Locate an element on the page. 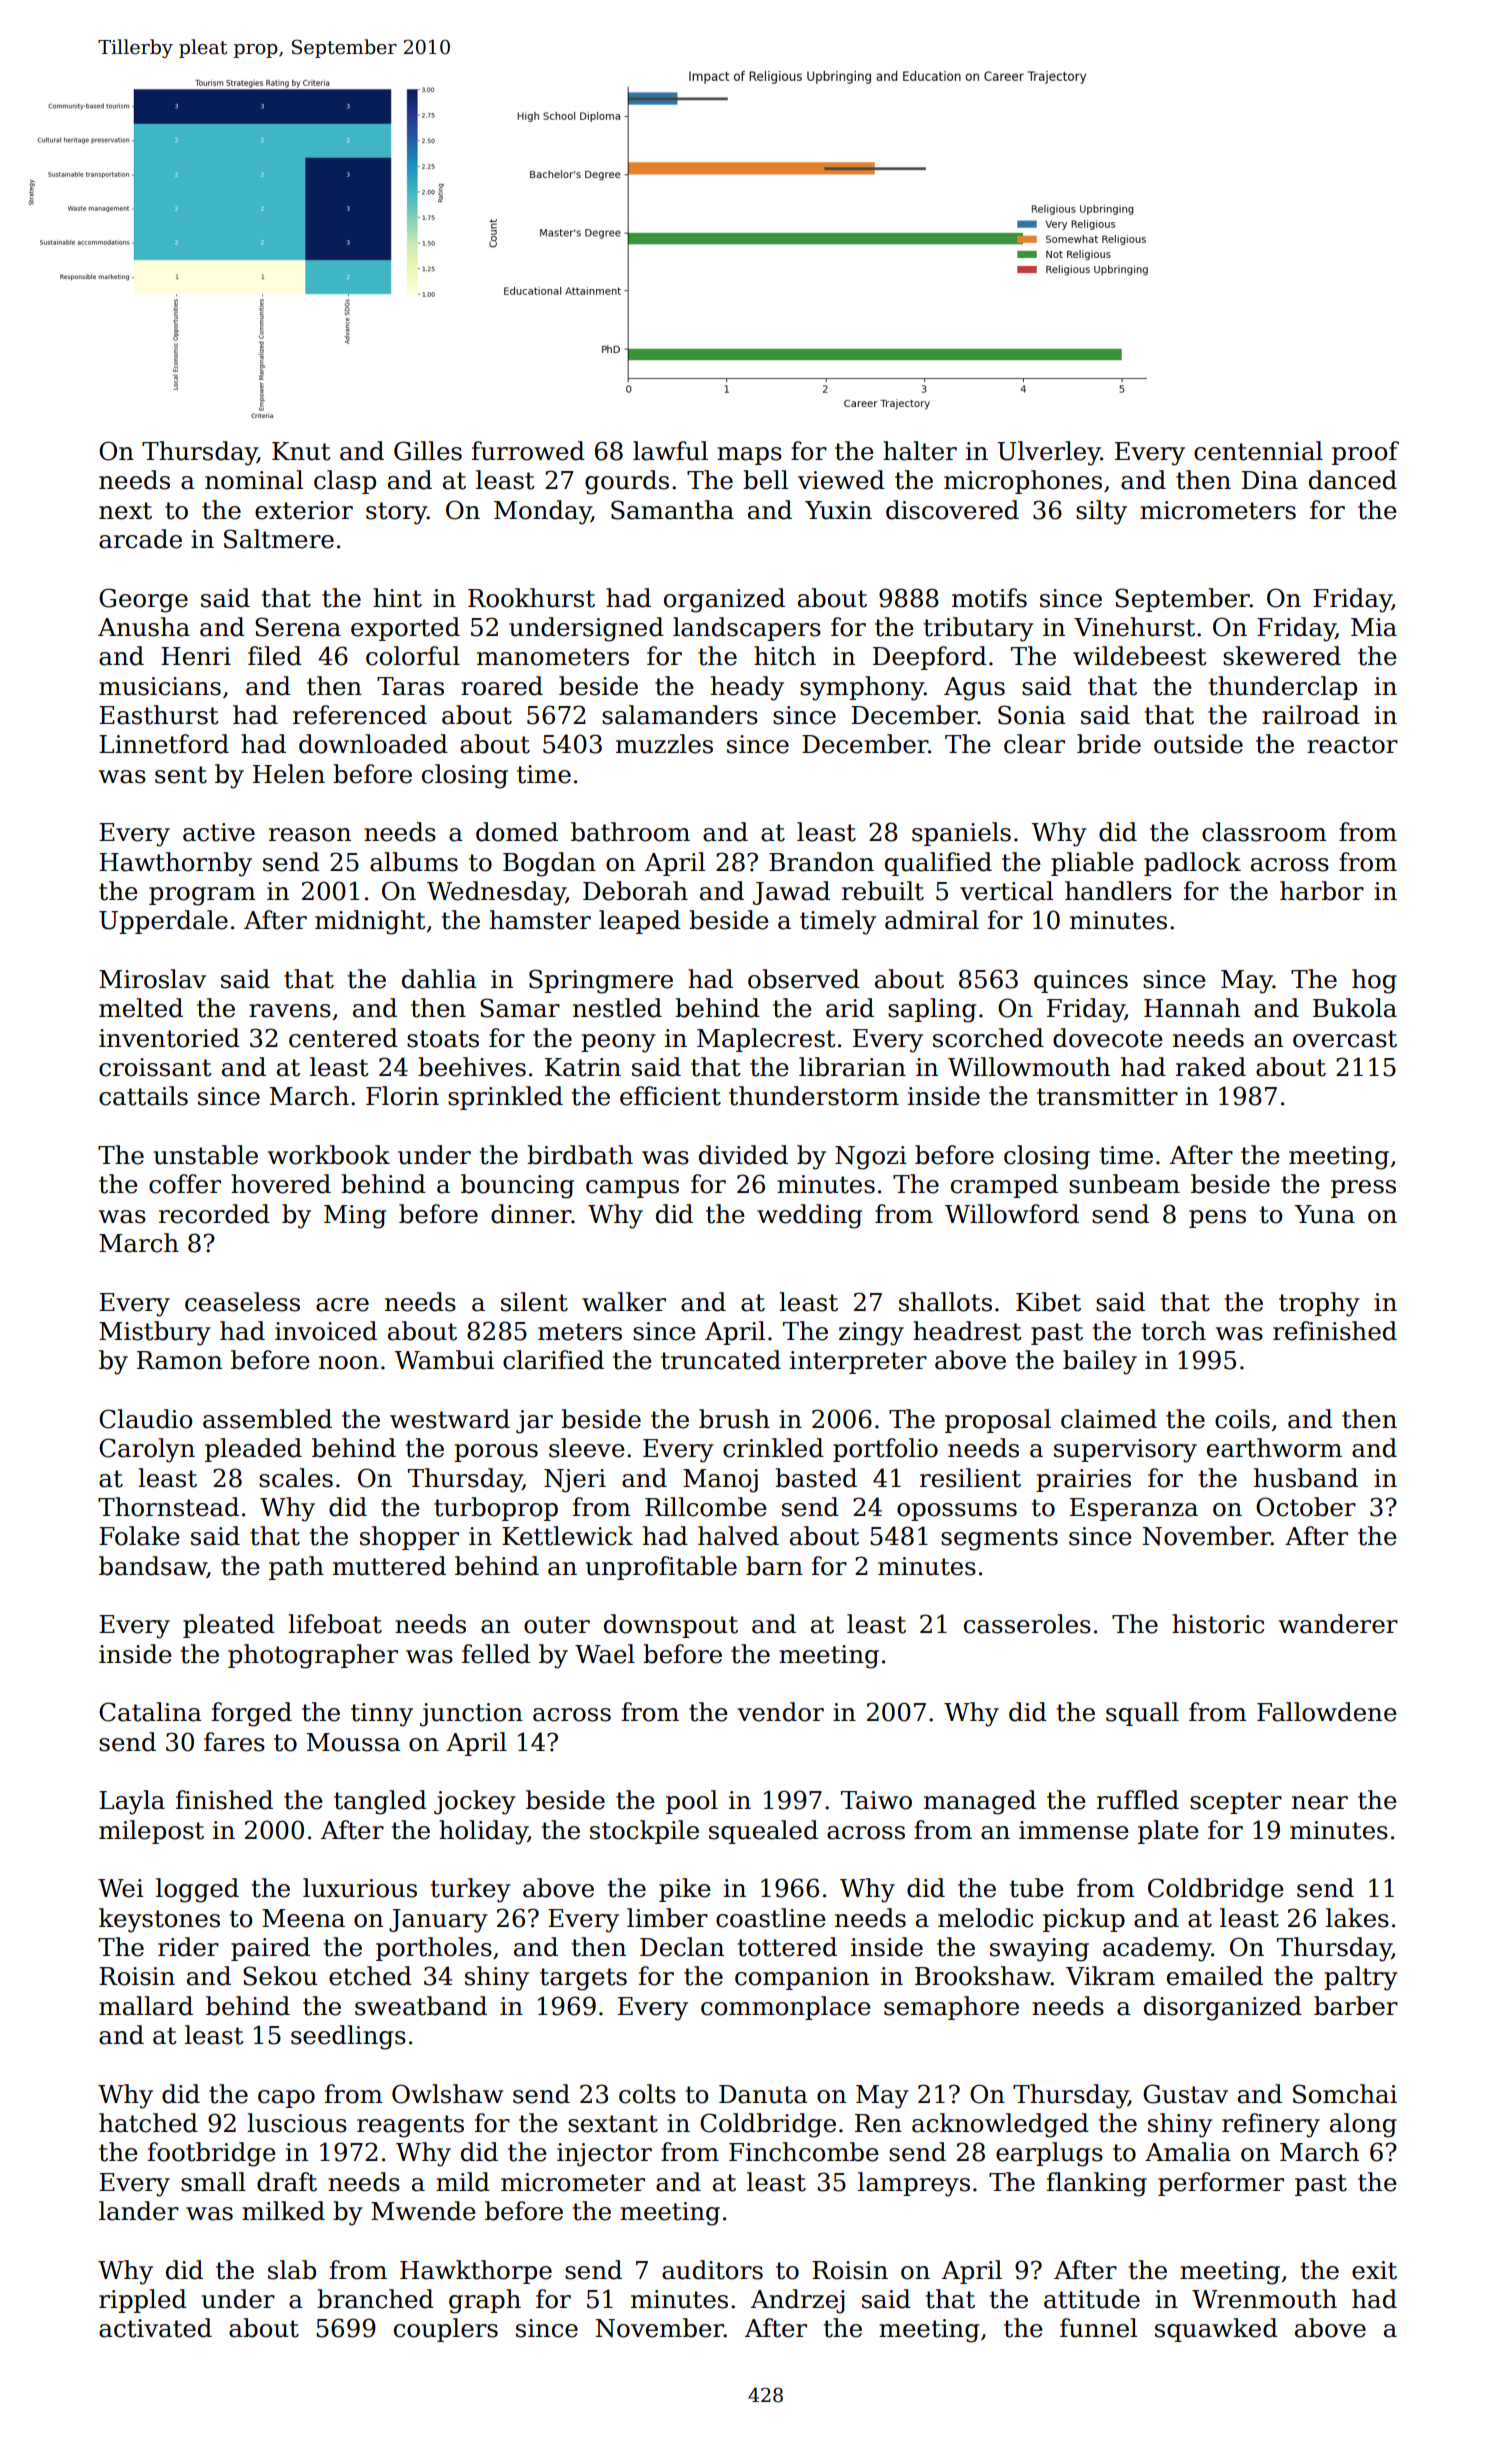 The height and width of the document is (2464, 1496). Knut is located at coordinates (301, 451).
